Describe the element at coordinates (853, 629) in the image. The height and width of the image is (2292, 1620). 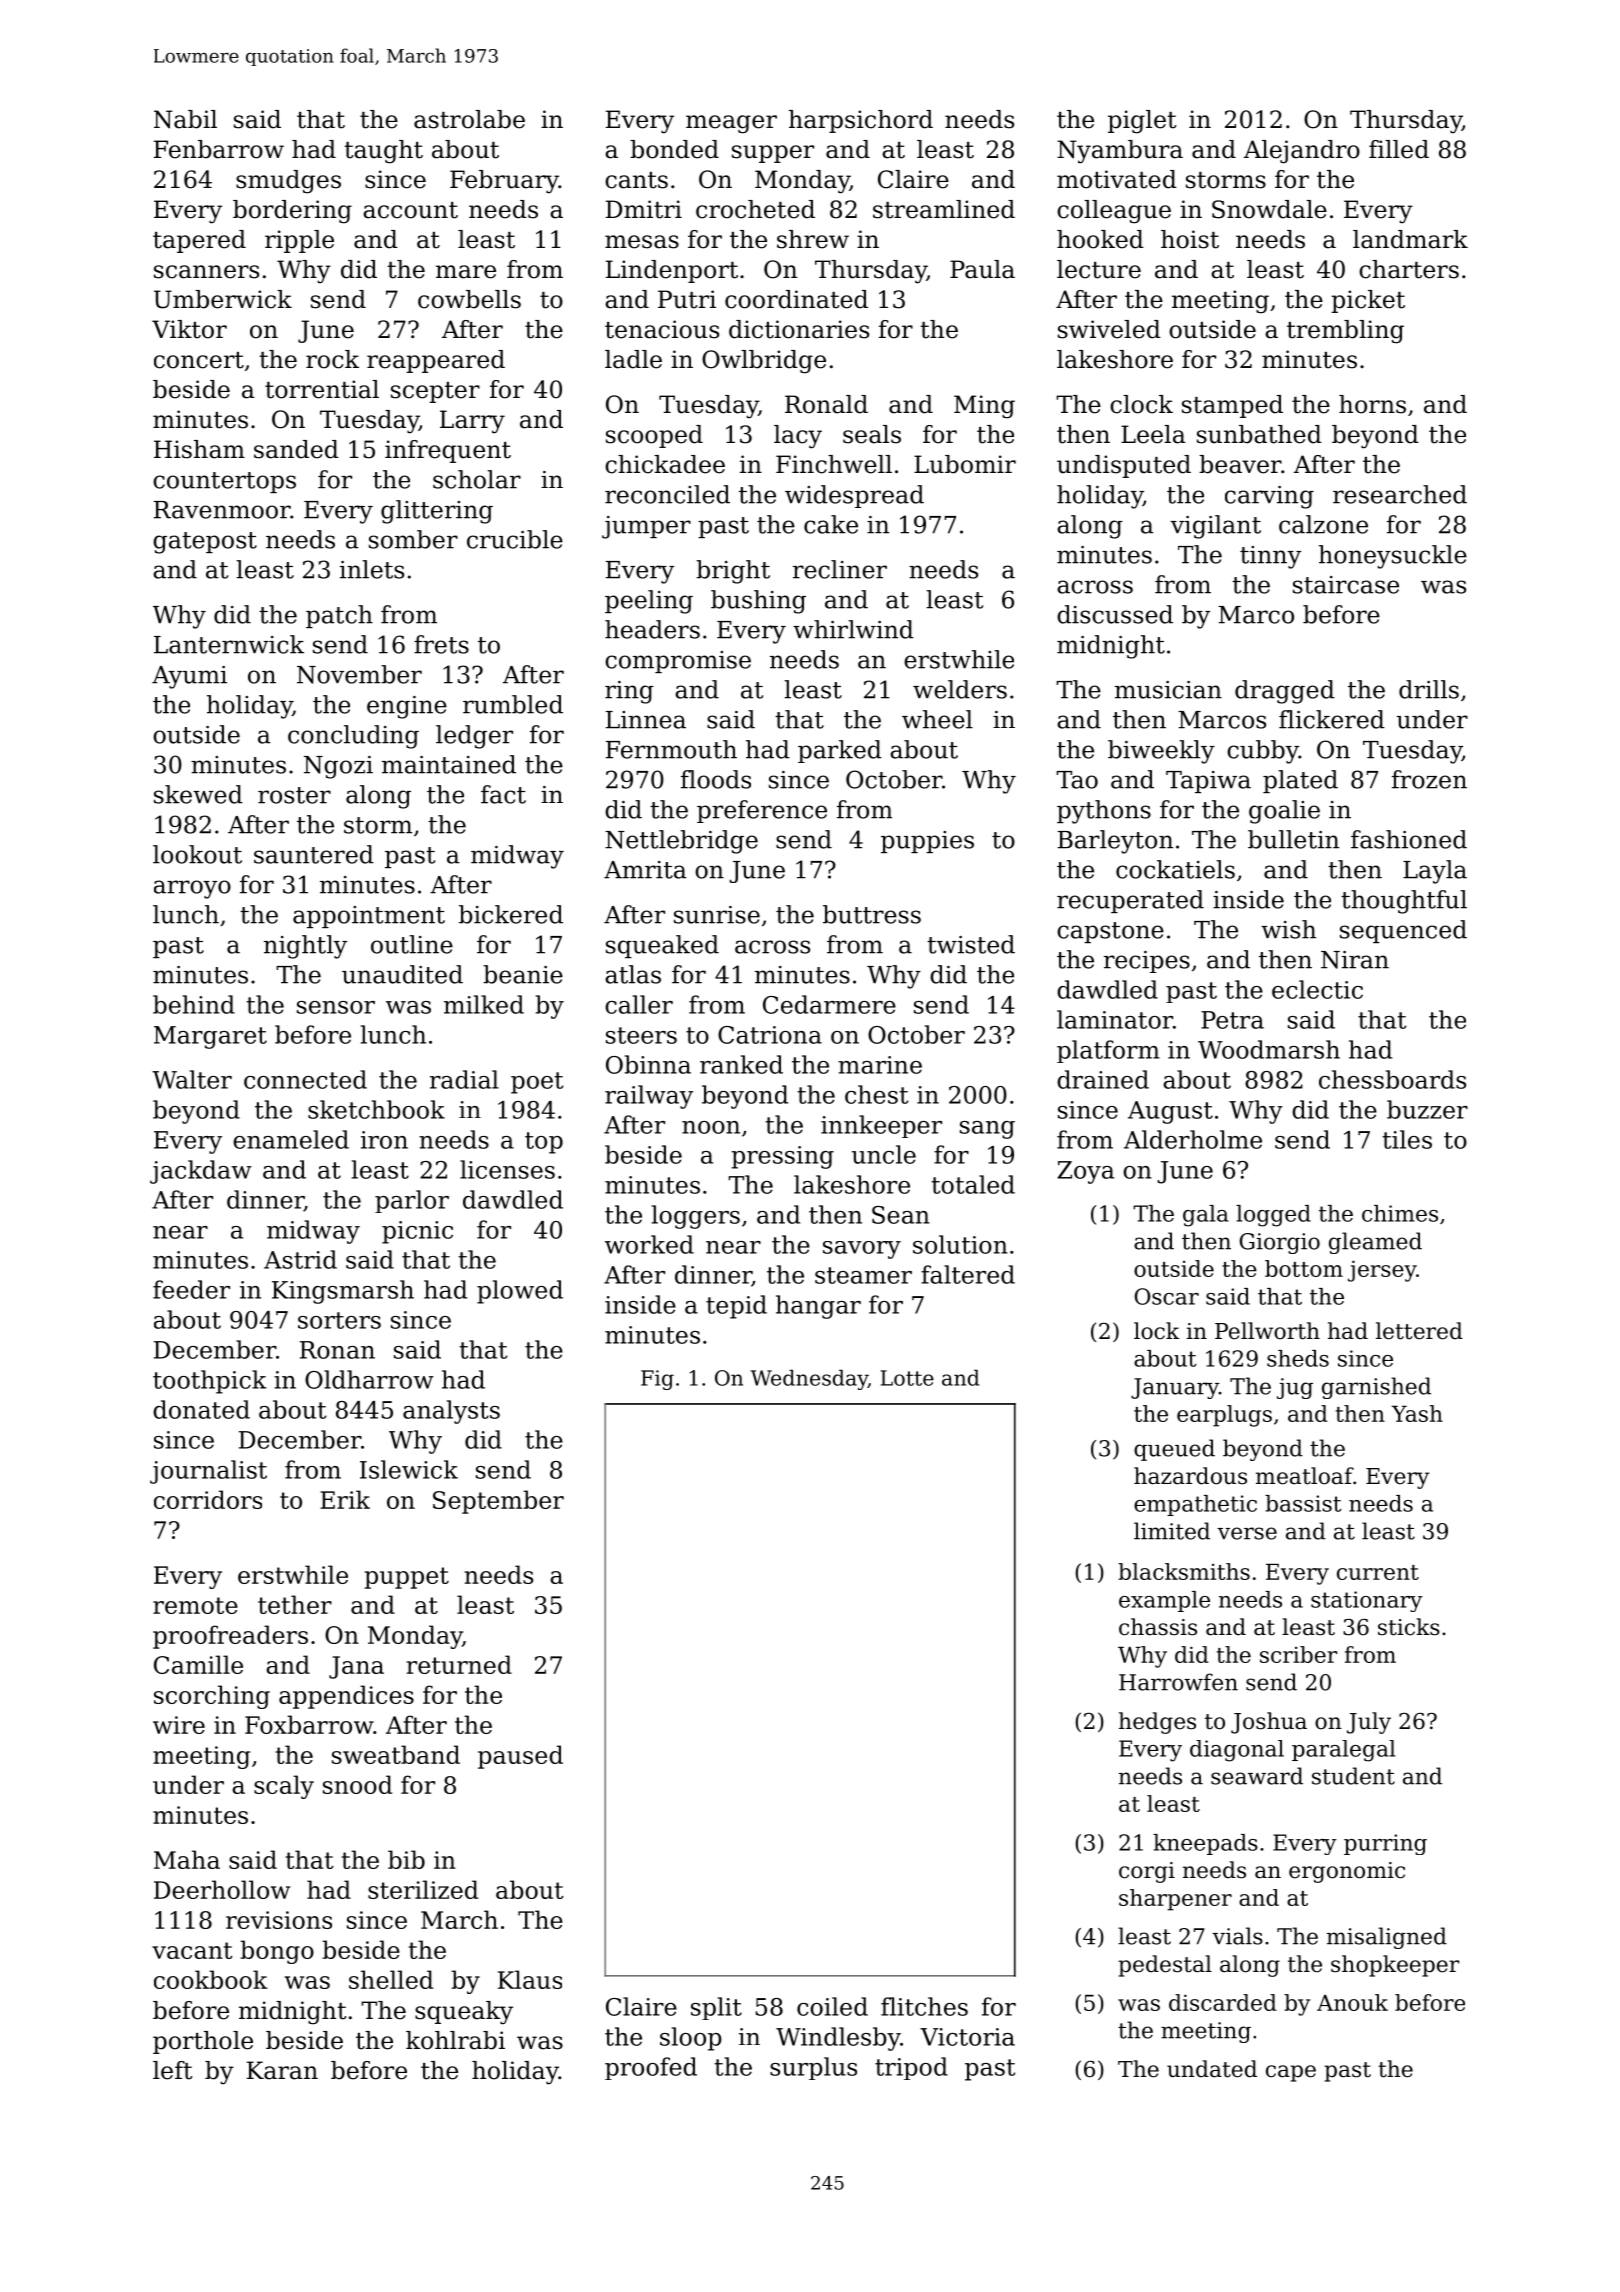
I see `whirlwind` at that location.
